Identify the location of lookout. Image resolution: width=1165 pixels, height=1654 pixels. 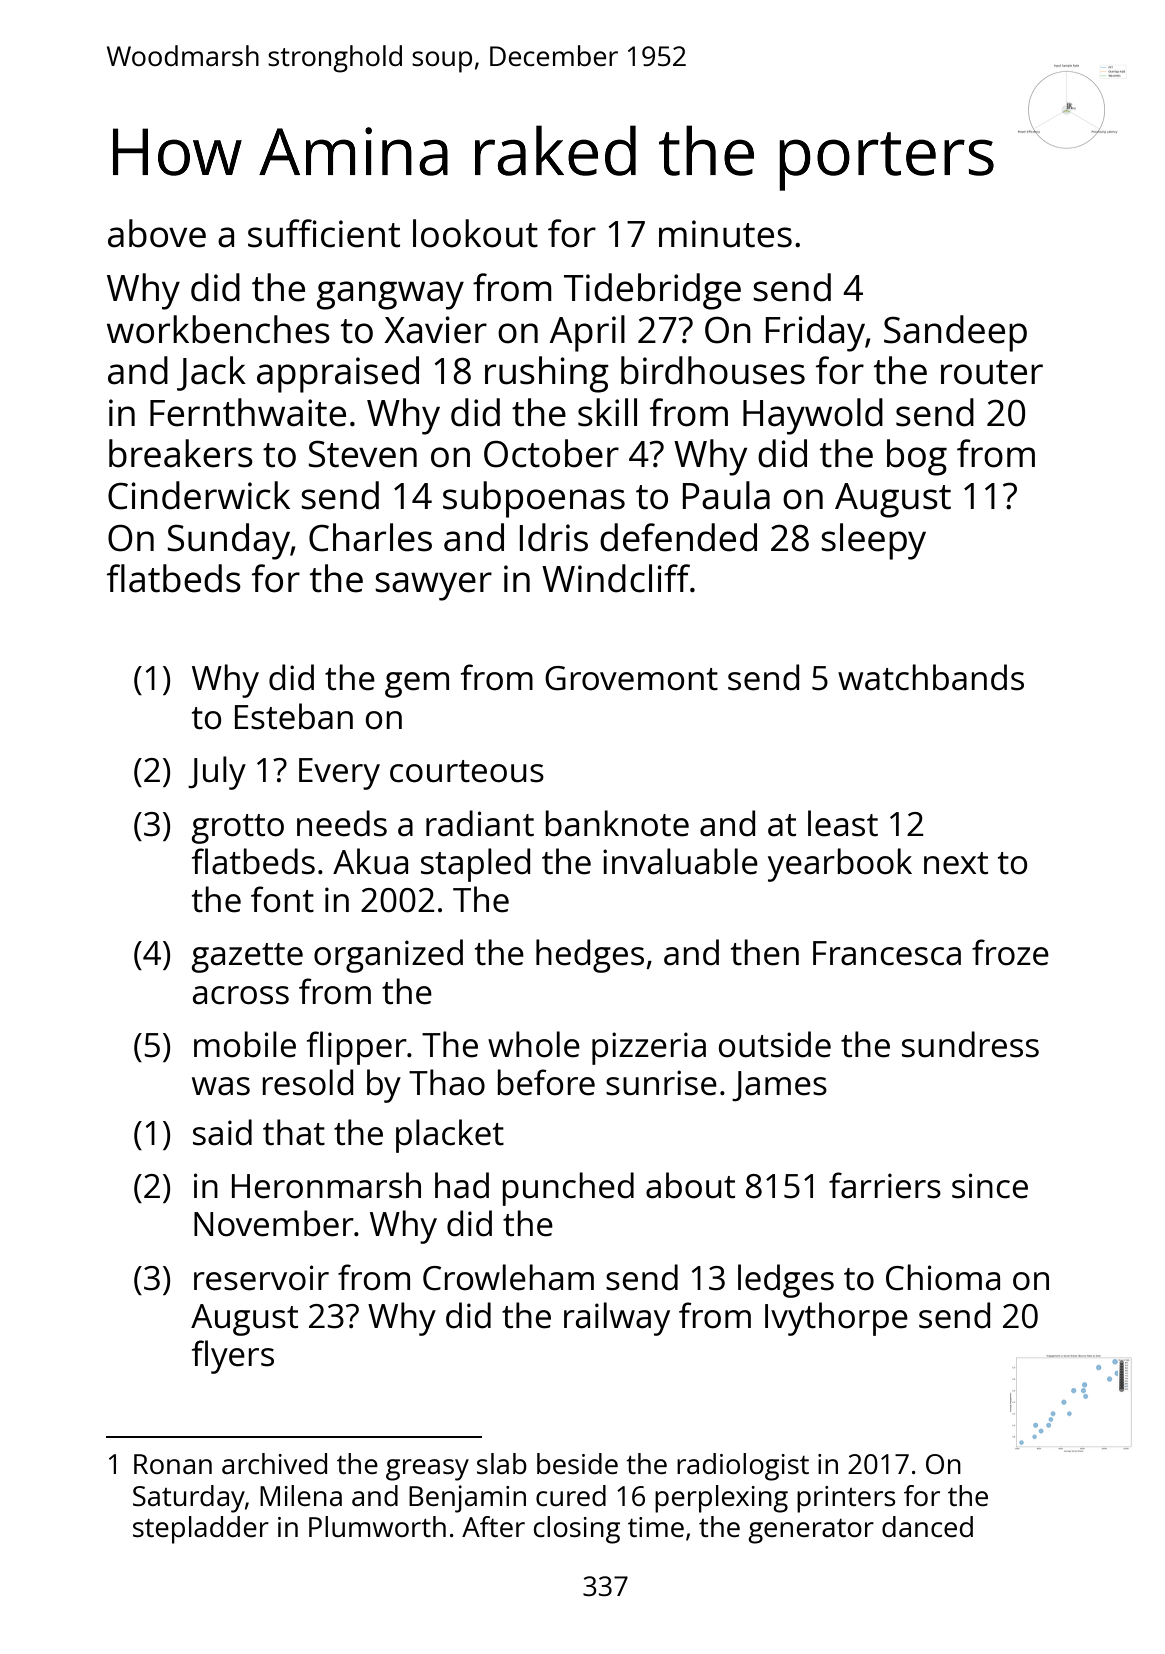
(475, 233).
